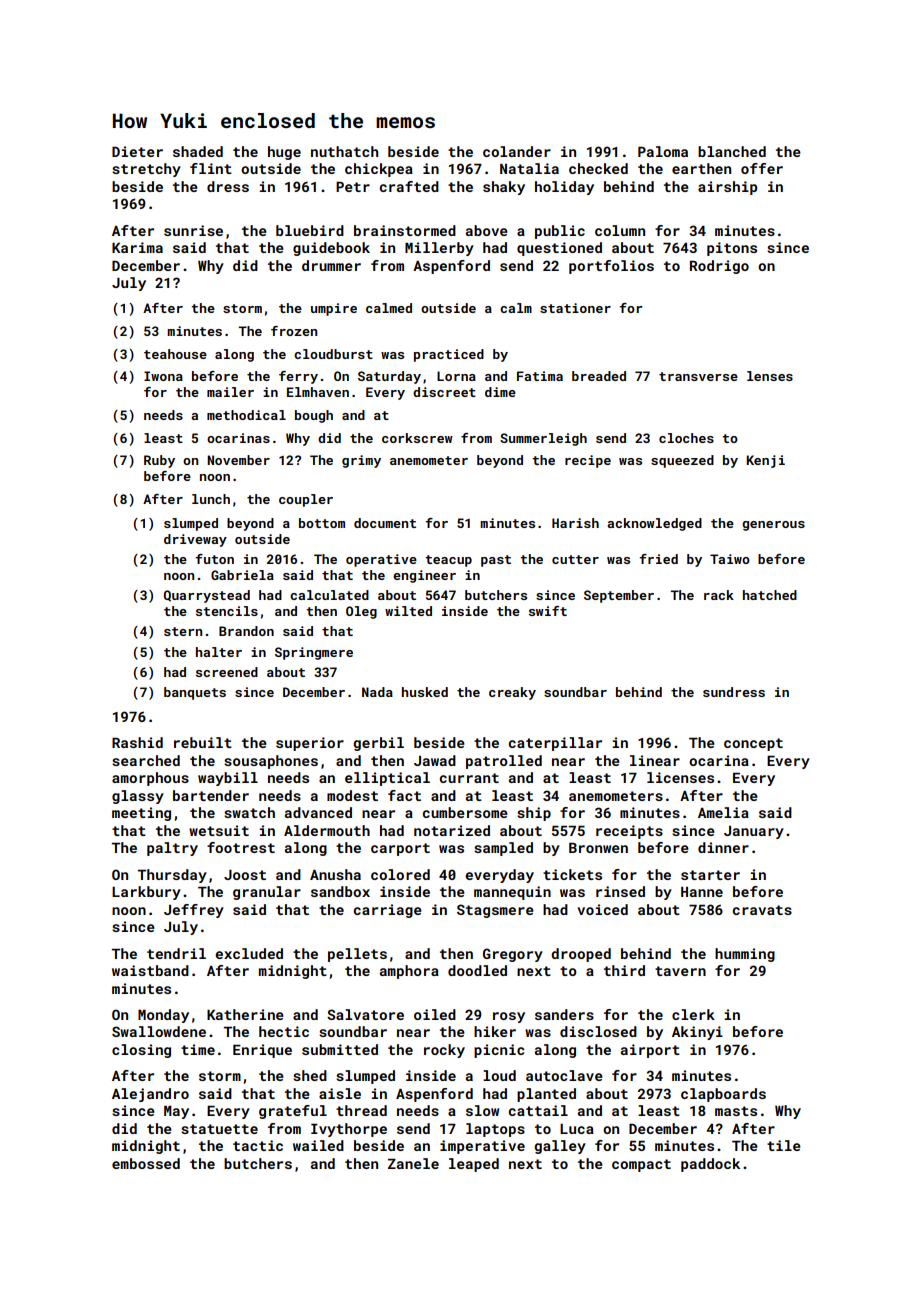  What do you see at coordinates (404, 795) in the document?
I see `fact` at bounding box center [404, 795].
